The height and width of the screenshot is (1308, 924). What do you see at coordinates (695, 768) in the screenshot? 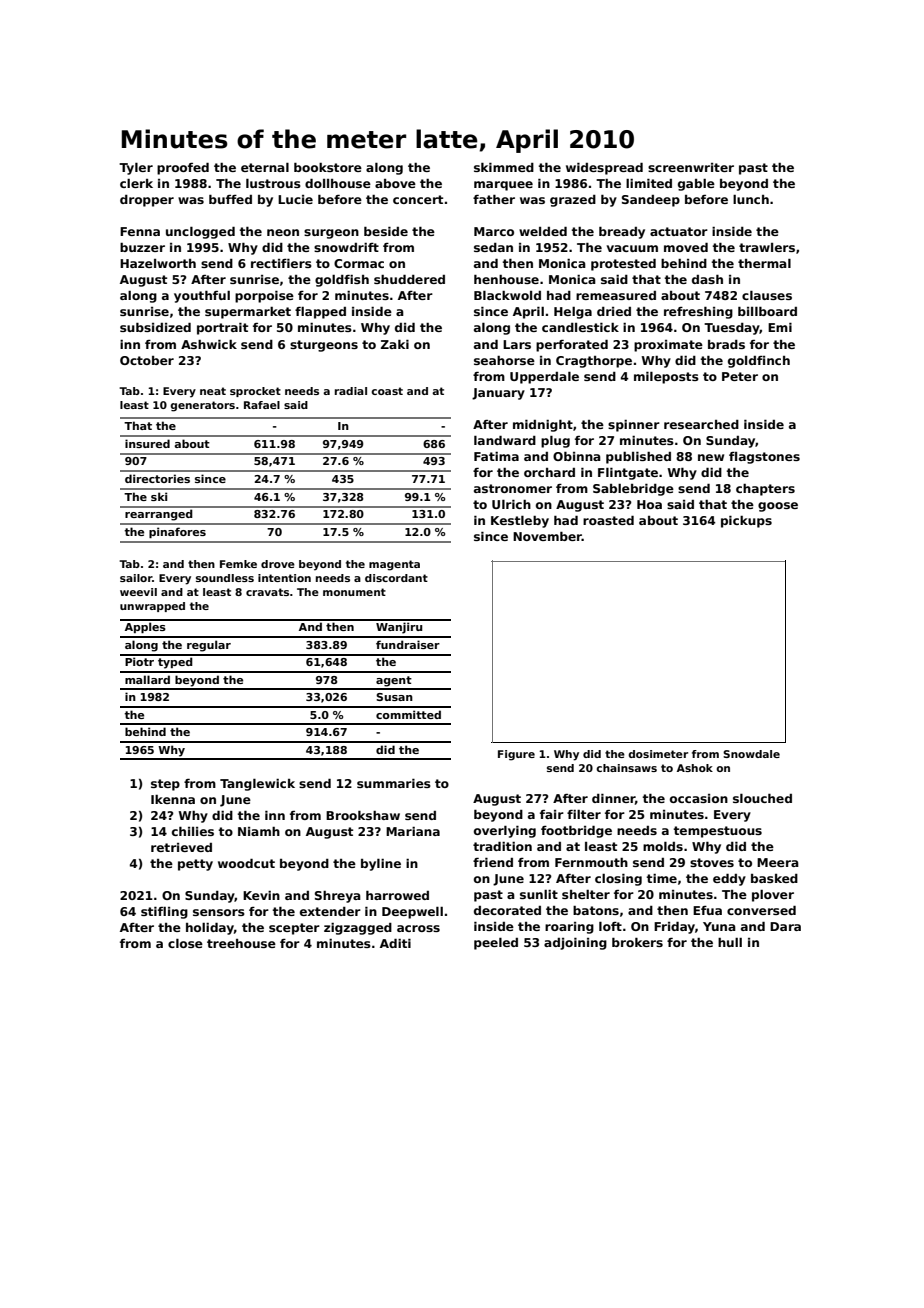
I see `Ashok` at bounding box center [695, 768].
